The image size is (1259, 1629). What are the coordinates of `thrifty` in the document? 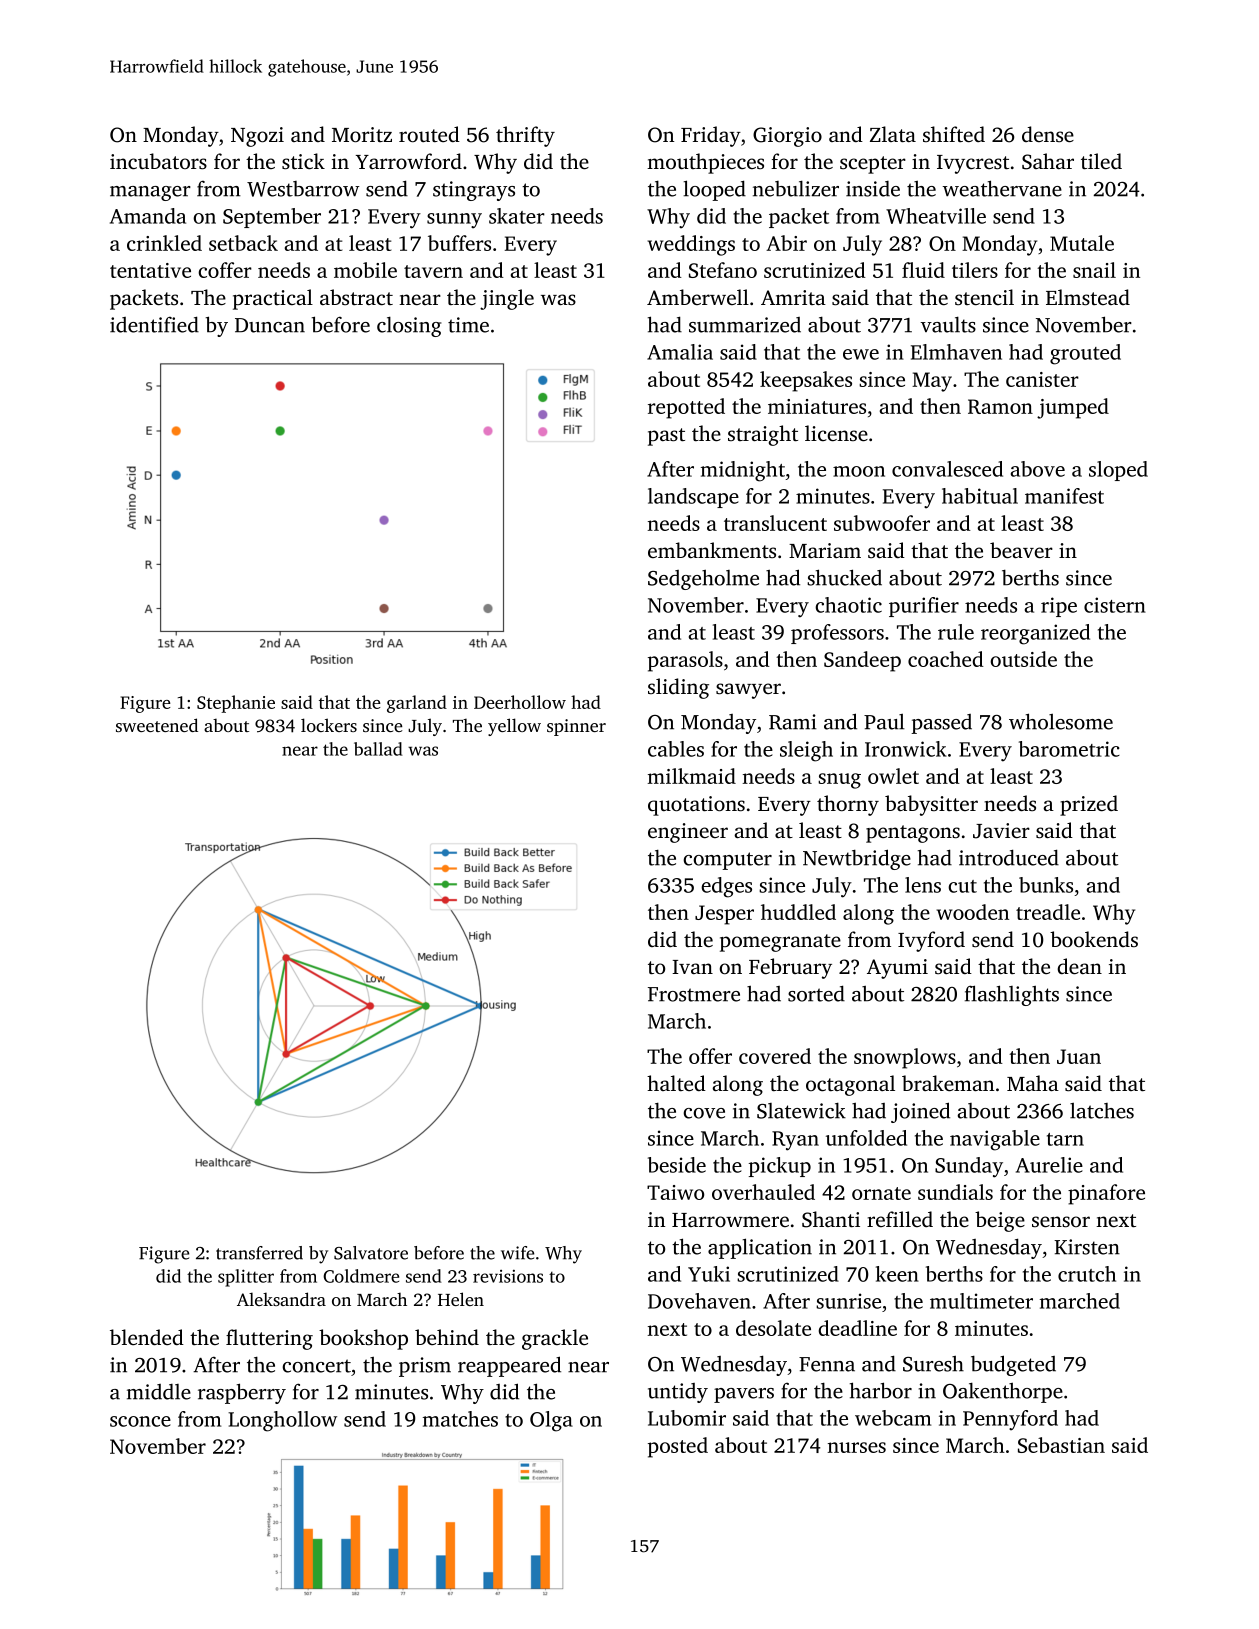 It's located at (525, 136).
